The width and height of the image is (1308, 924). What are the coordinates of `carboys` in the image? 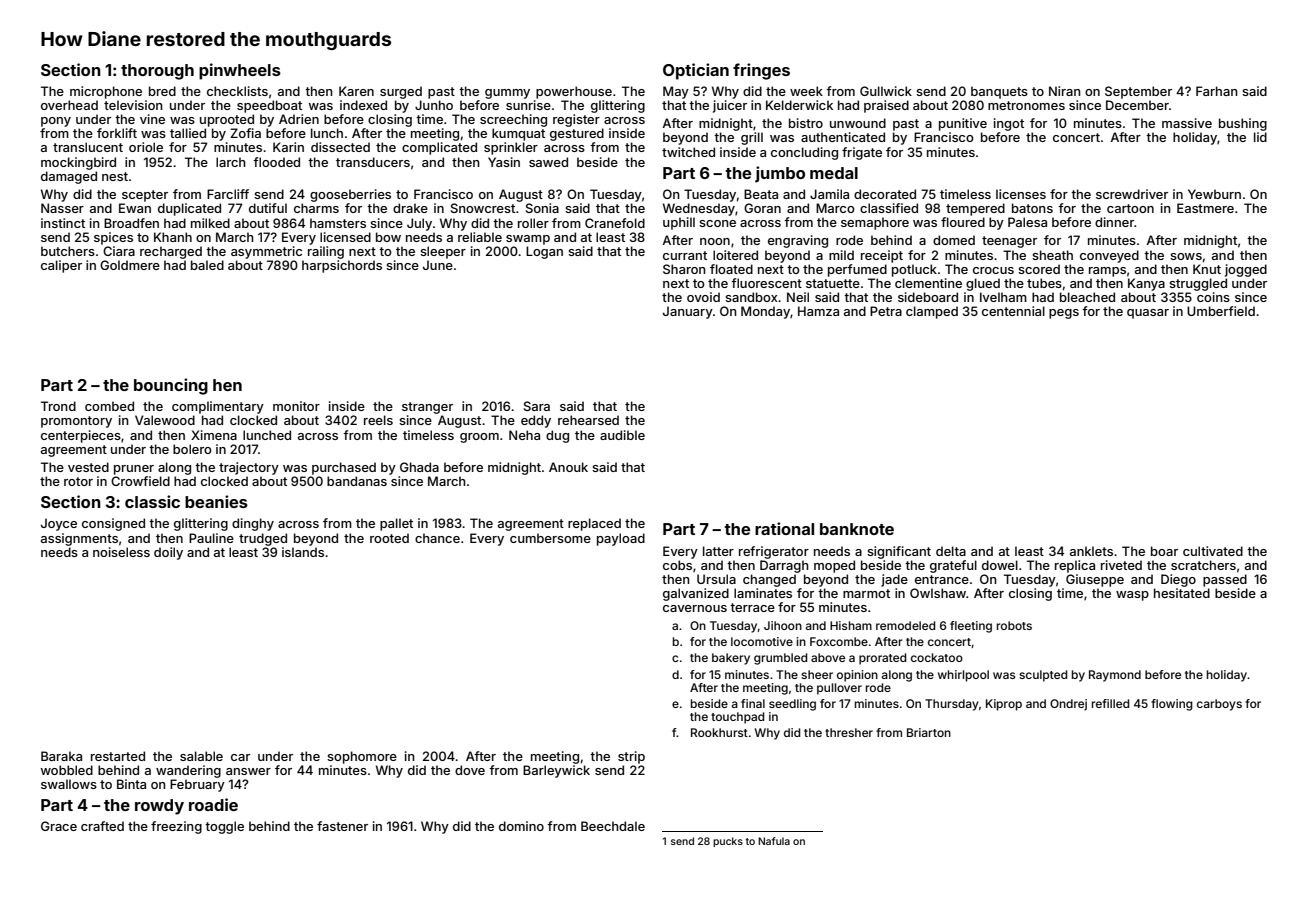 It's located at (1219, 705).
